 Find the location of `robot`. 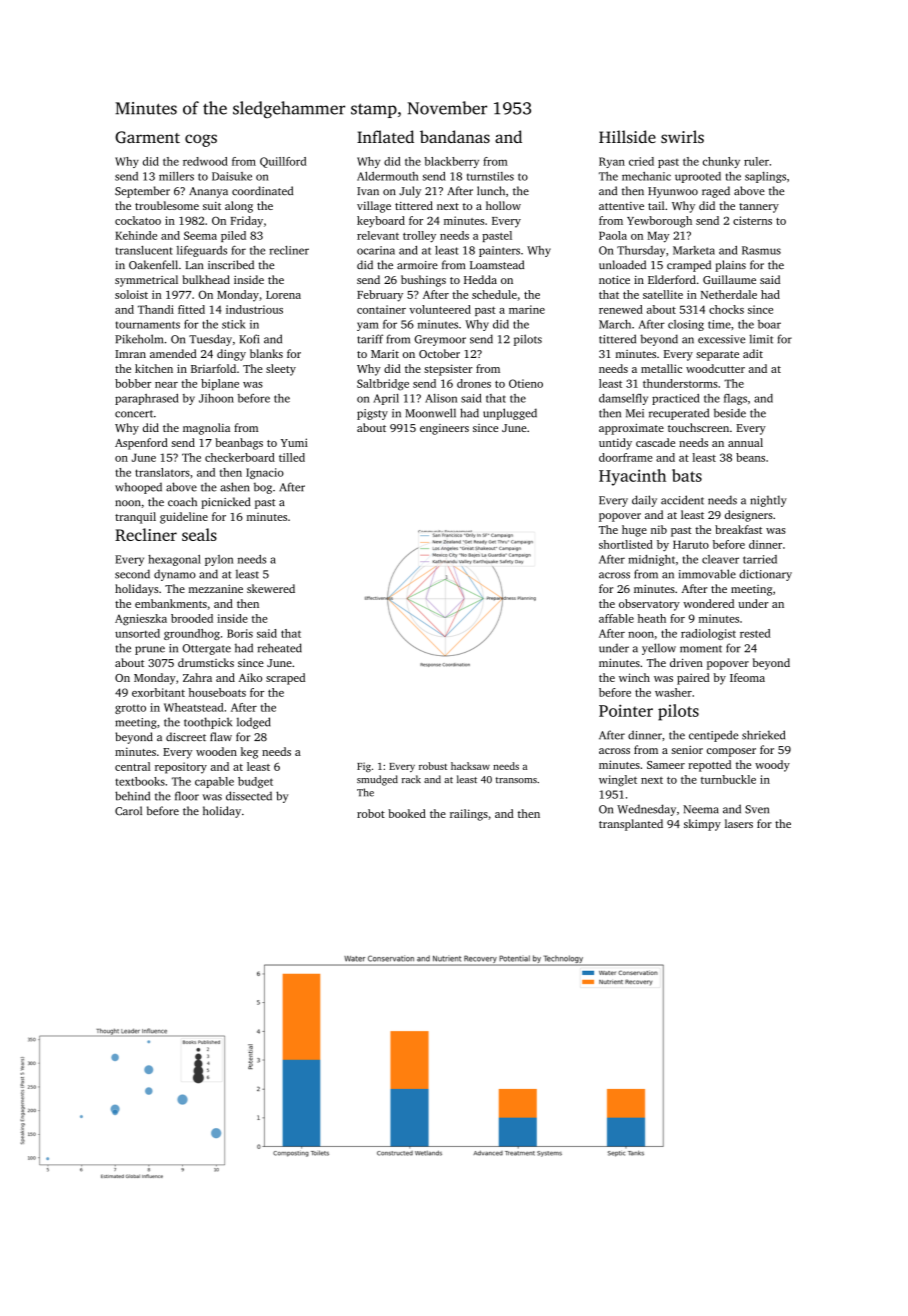

robot is located at coordinates (371, 813).
